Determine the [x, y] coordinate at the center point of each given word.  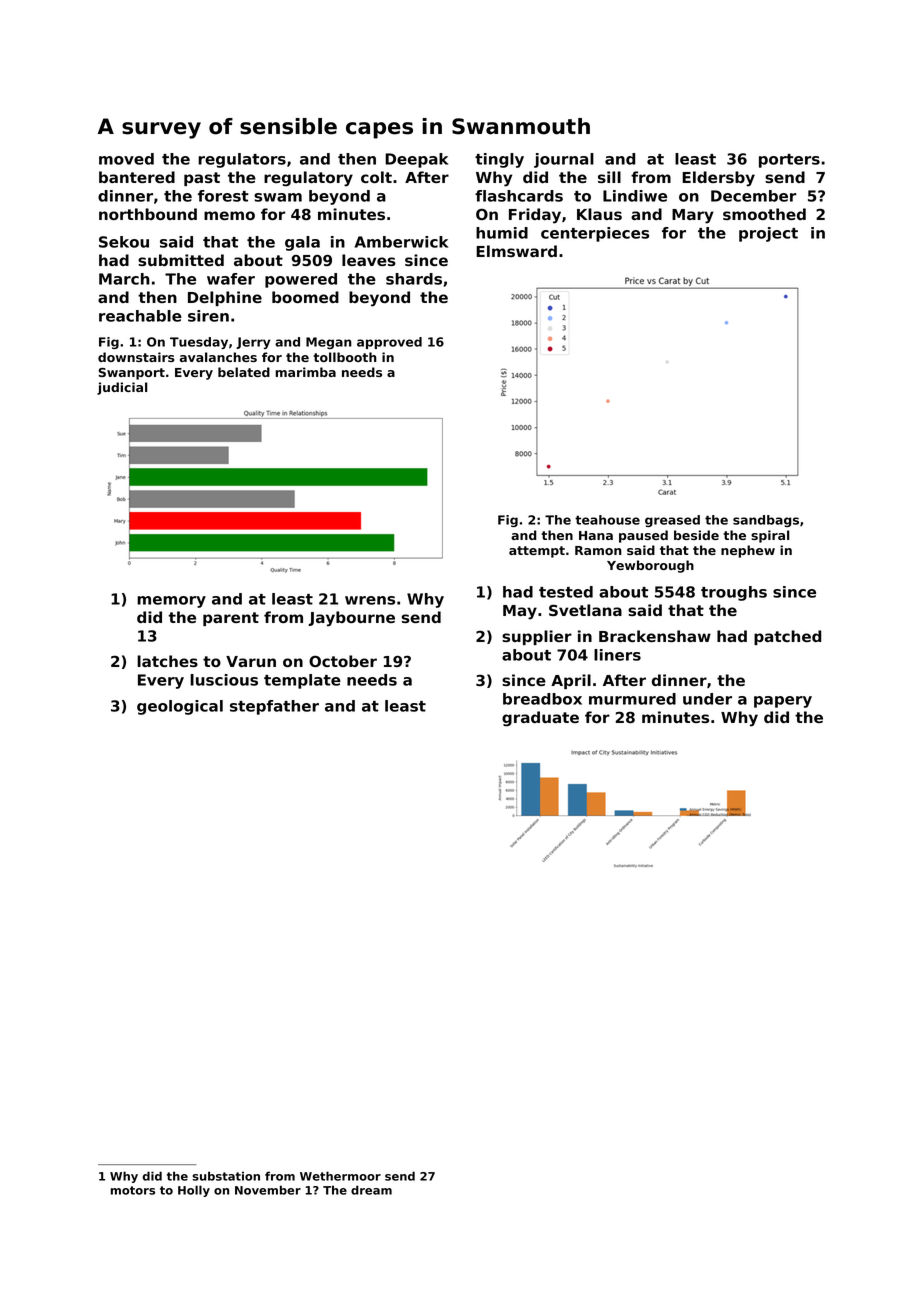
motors [133, 1190]
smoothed [764, 214]
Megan [329, 343]
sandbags [766, 521]
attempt [537, 552]
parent [231, 619]
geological [180, 707]
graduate [540, 719]
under [707, 699]
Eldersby [718, 179]
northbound [148, 214]
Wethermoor [340, 1176]
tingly [499, 160]
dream [371, 1190]
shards [414, 279]
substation [226, 1176]
